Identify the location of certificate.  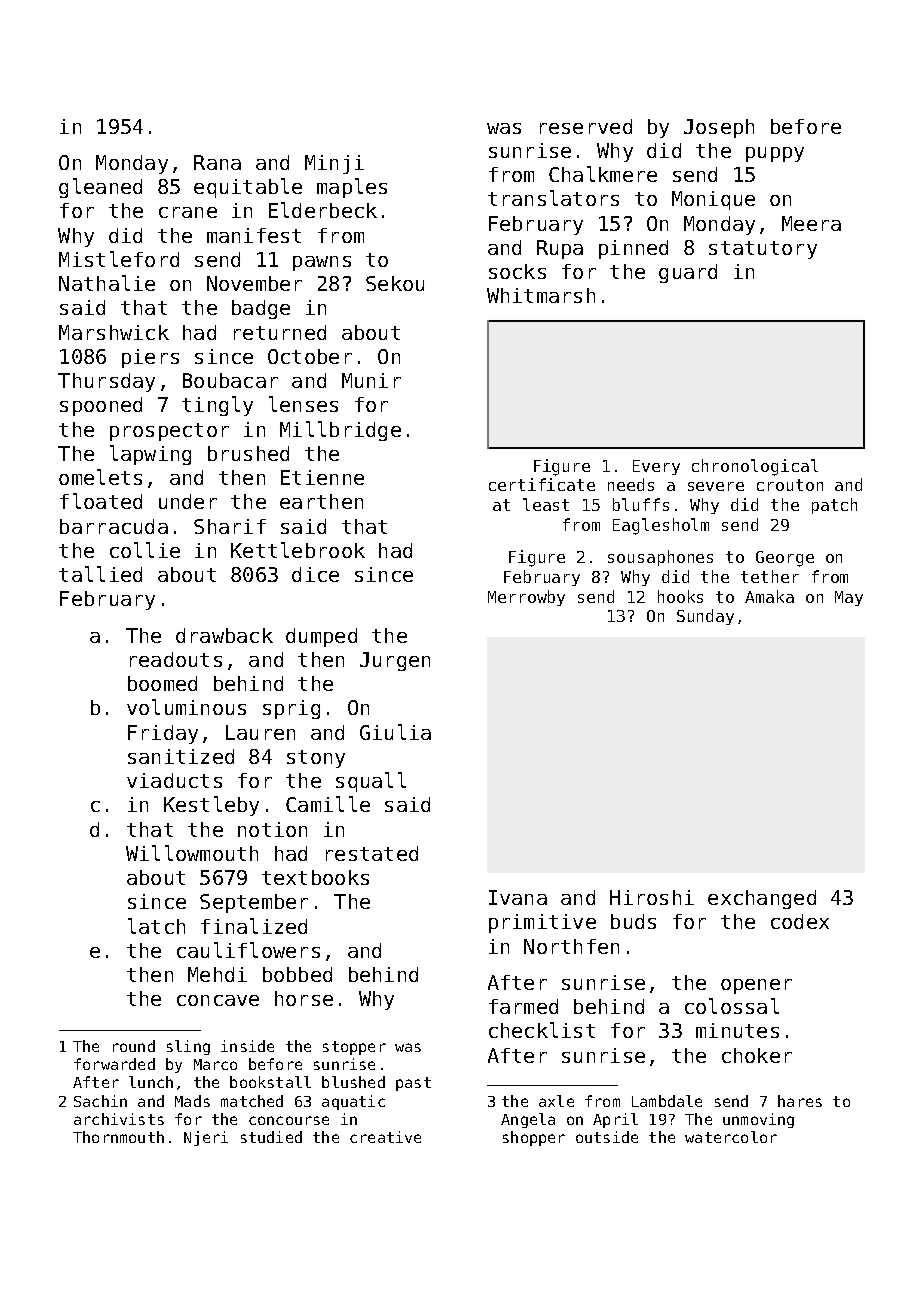
(542, 484).
